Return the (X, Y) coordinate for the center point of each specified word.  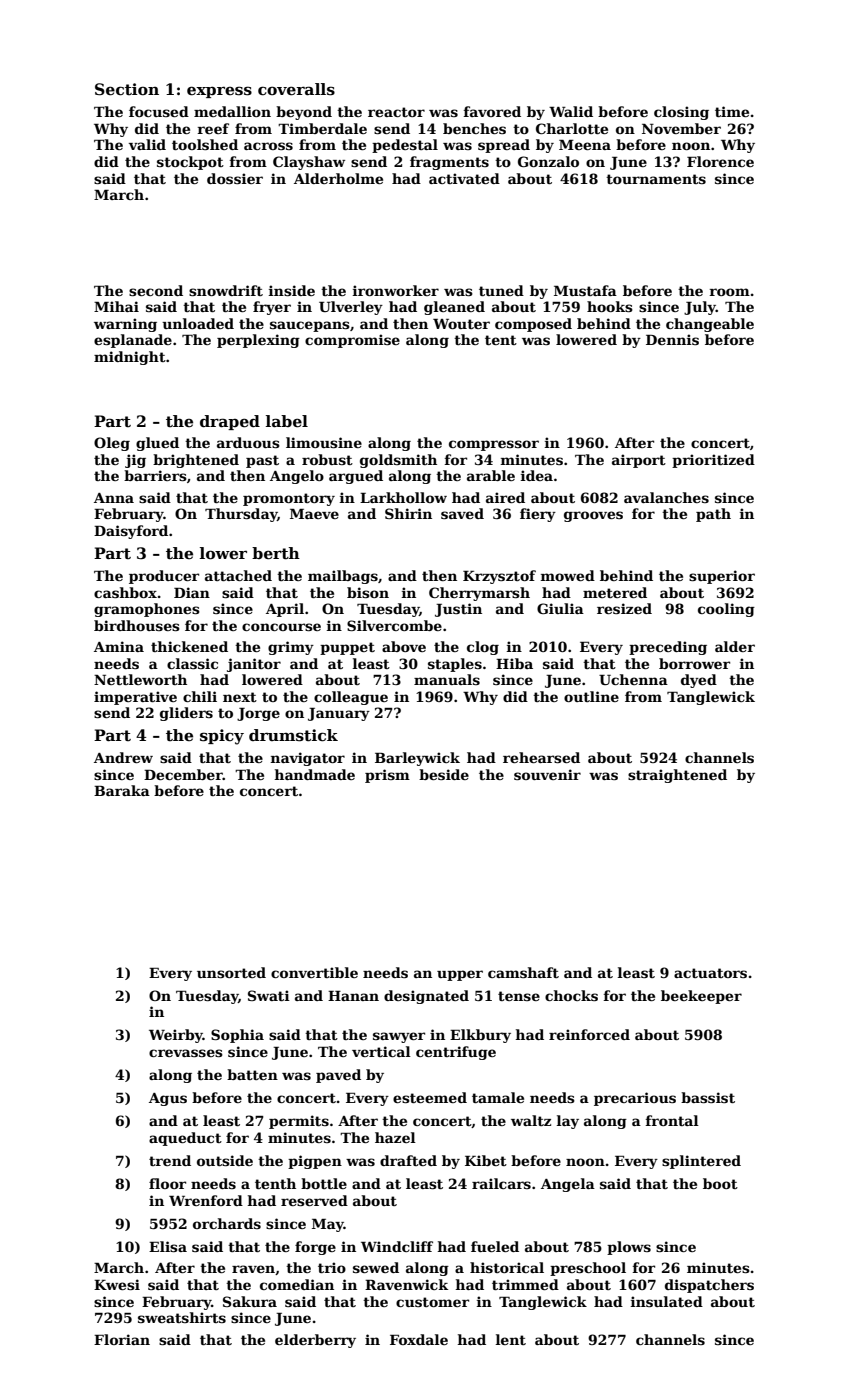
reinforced (589, 1034)
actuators (710, 973)
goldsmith (398, 461)
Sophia (237, 1036)
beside (444, 774)
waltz (531, 1120)
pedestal (405, 146)
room (729, 292)
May (328, 1225)
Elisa (168, 1246)
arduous (248, 442)
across (268, 146)
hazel (395, 1137)
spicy (222, 737)
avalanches (666, 497)
